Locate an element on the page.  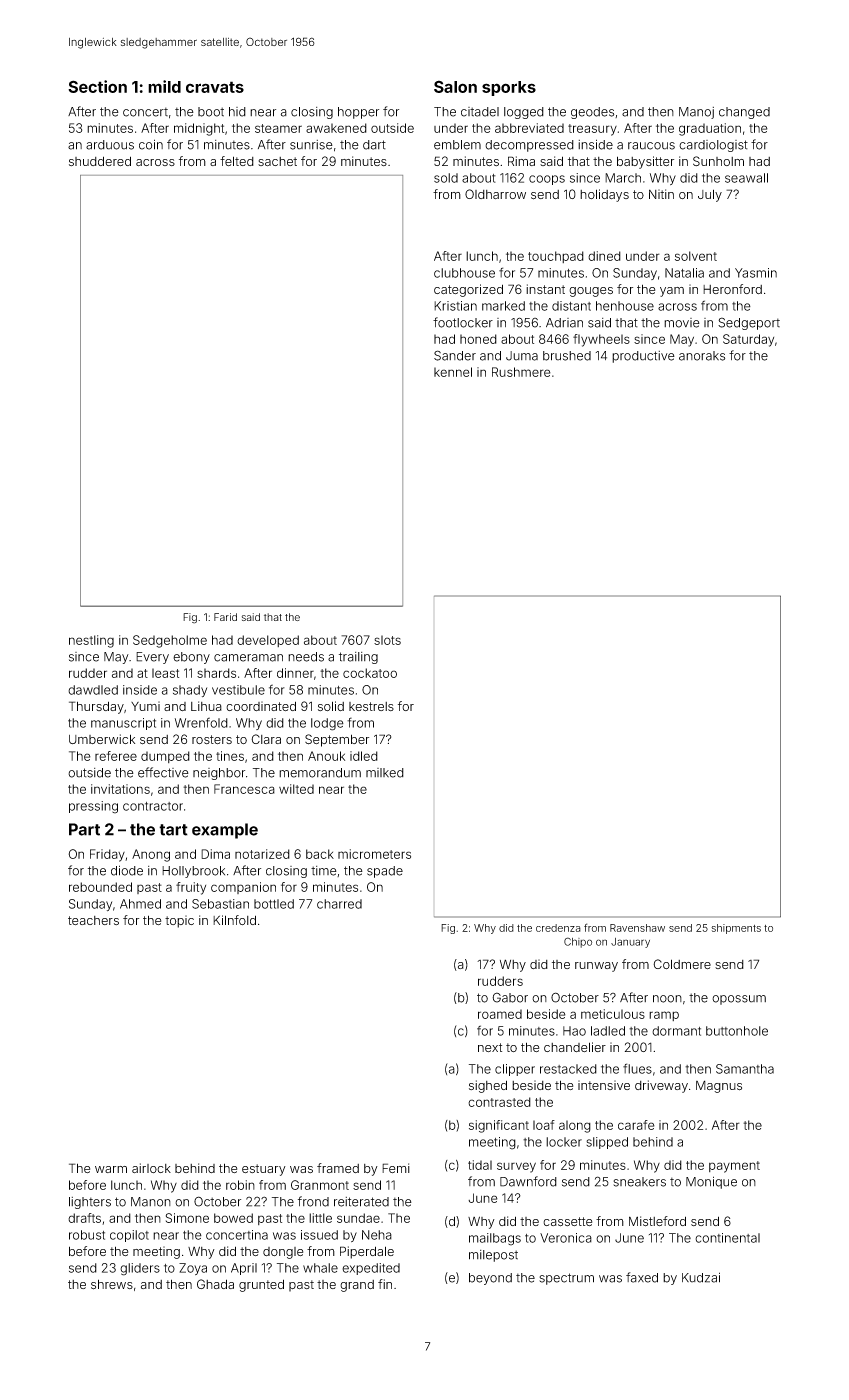
spectrum is located at coordinates (566, 1279).
